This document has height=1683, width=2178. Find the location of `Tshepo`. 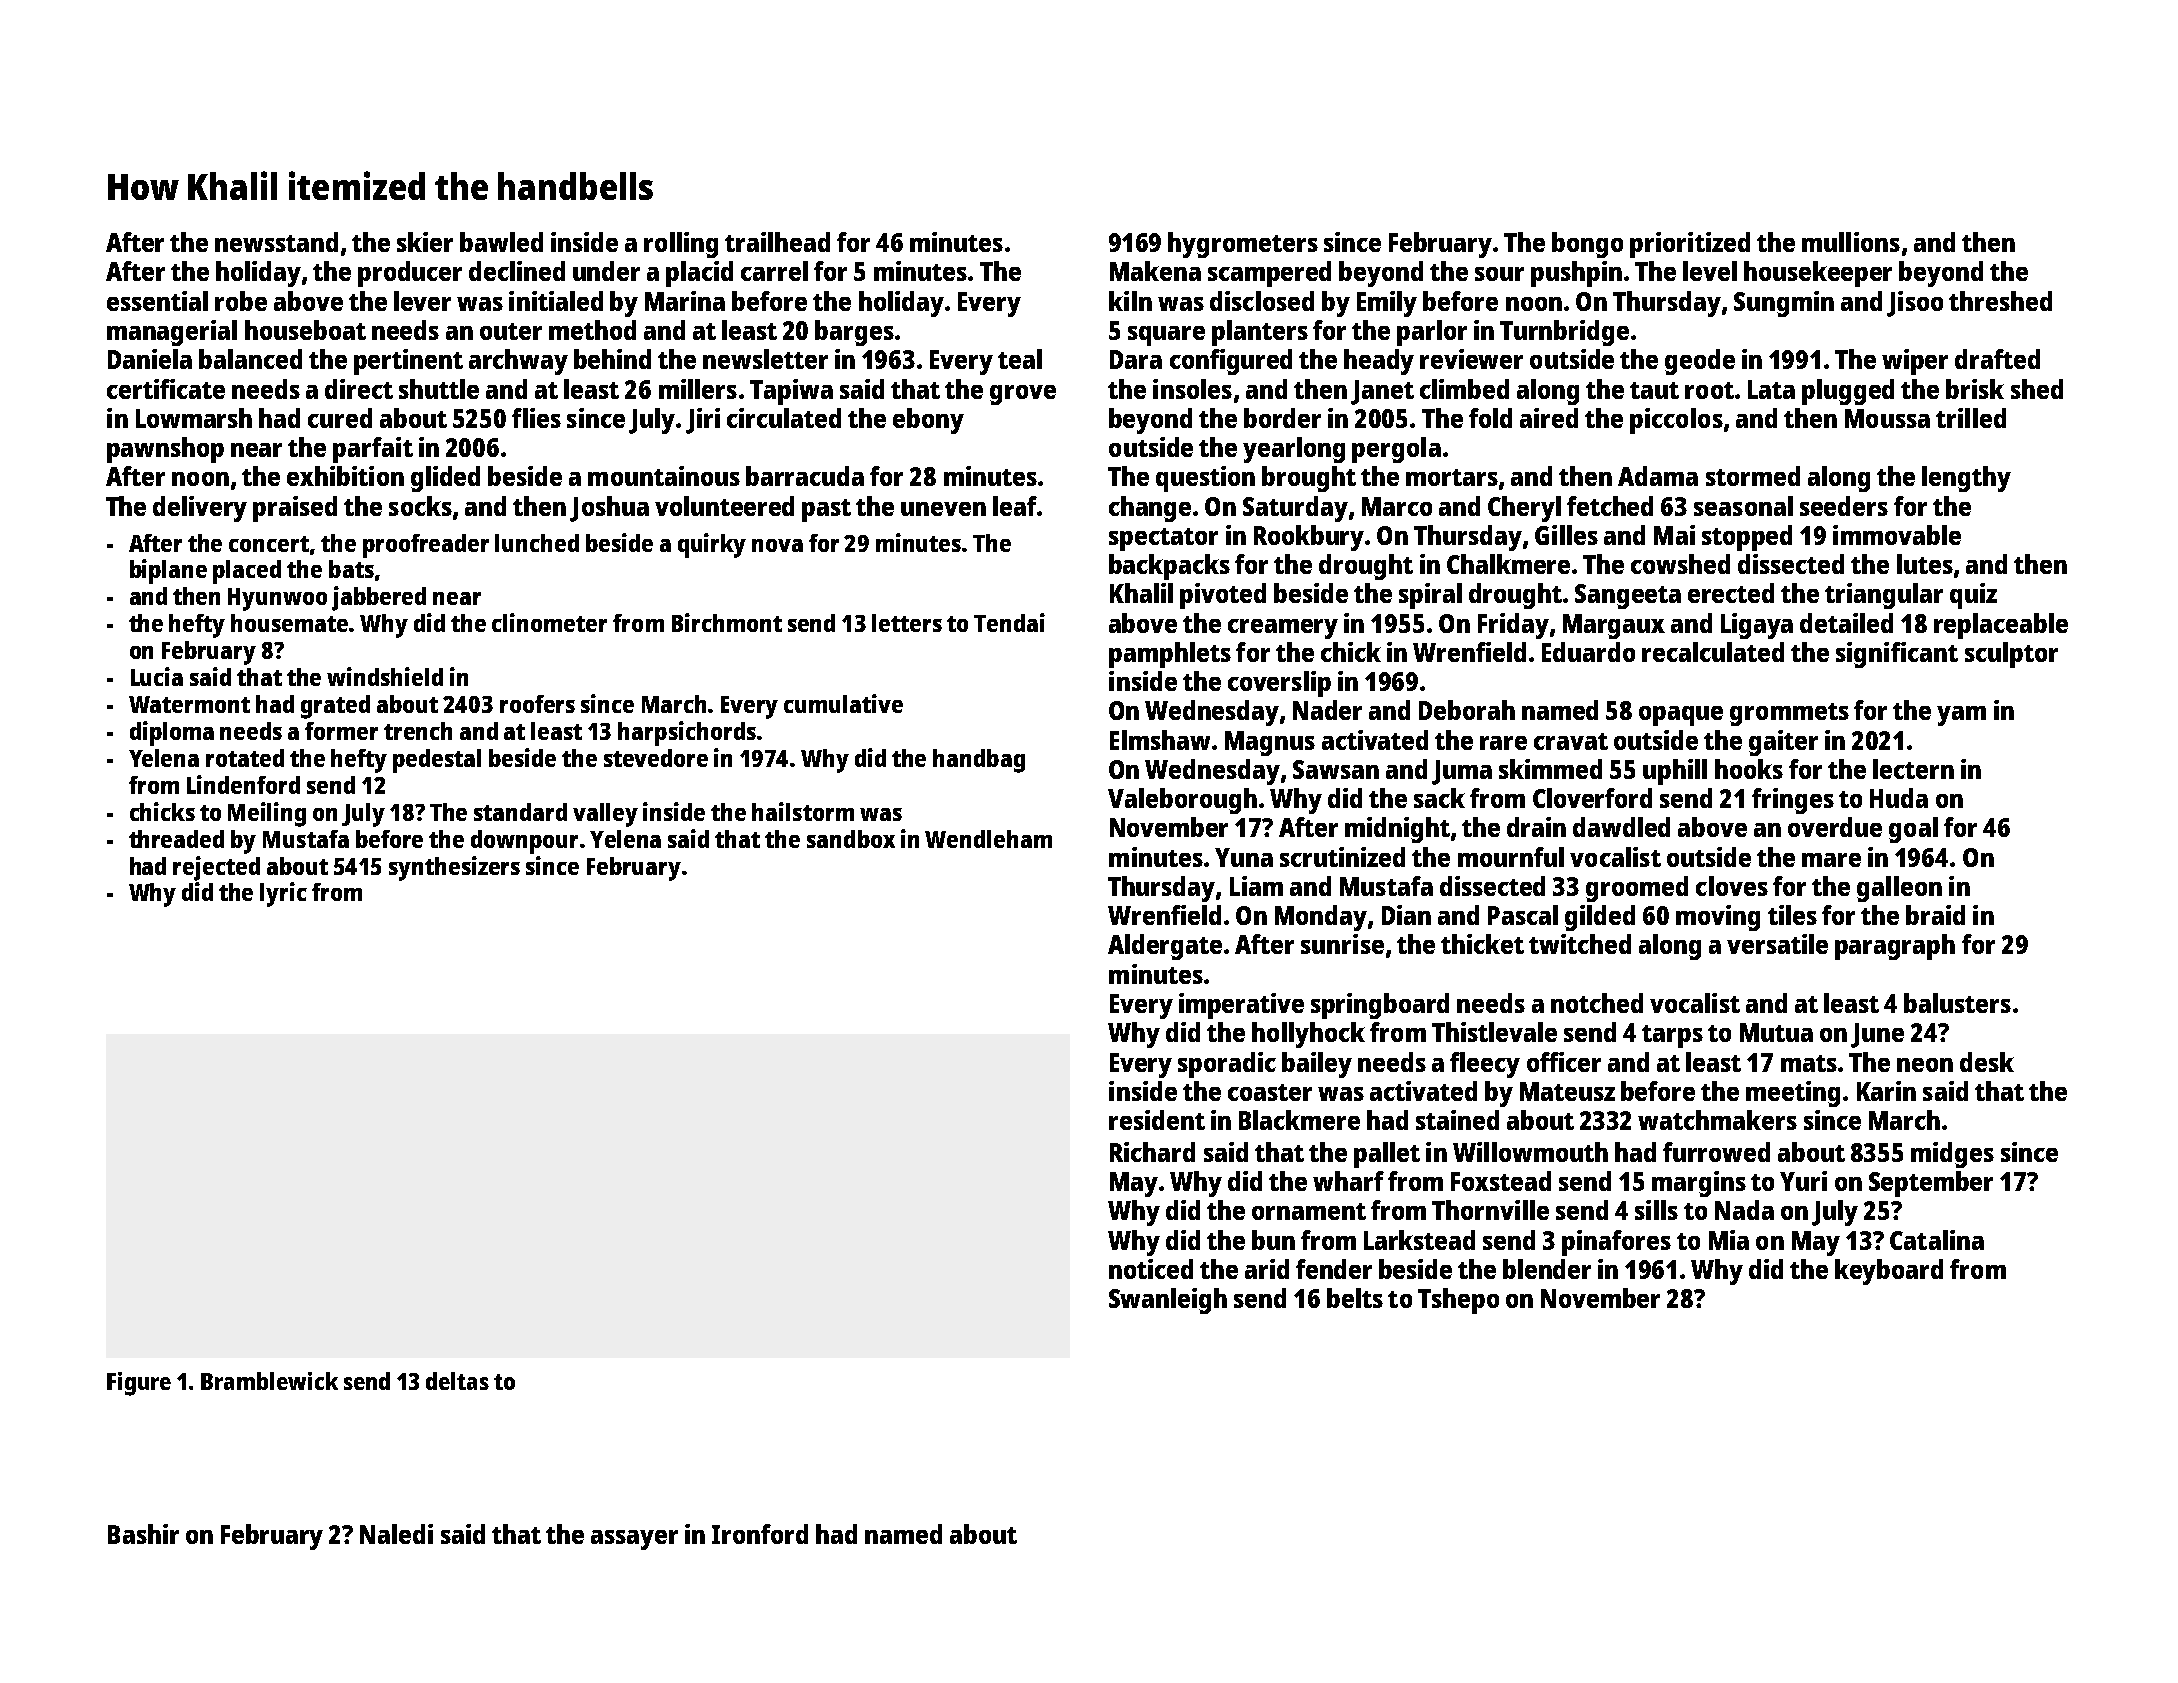

Tshepo is located at coordinates (1458, 1301).
